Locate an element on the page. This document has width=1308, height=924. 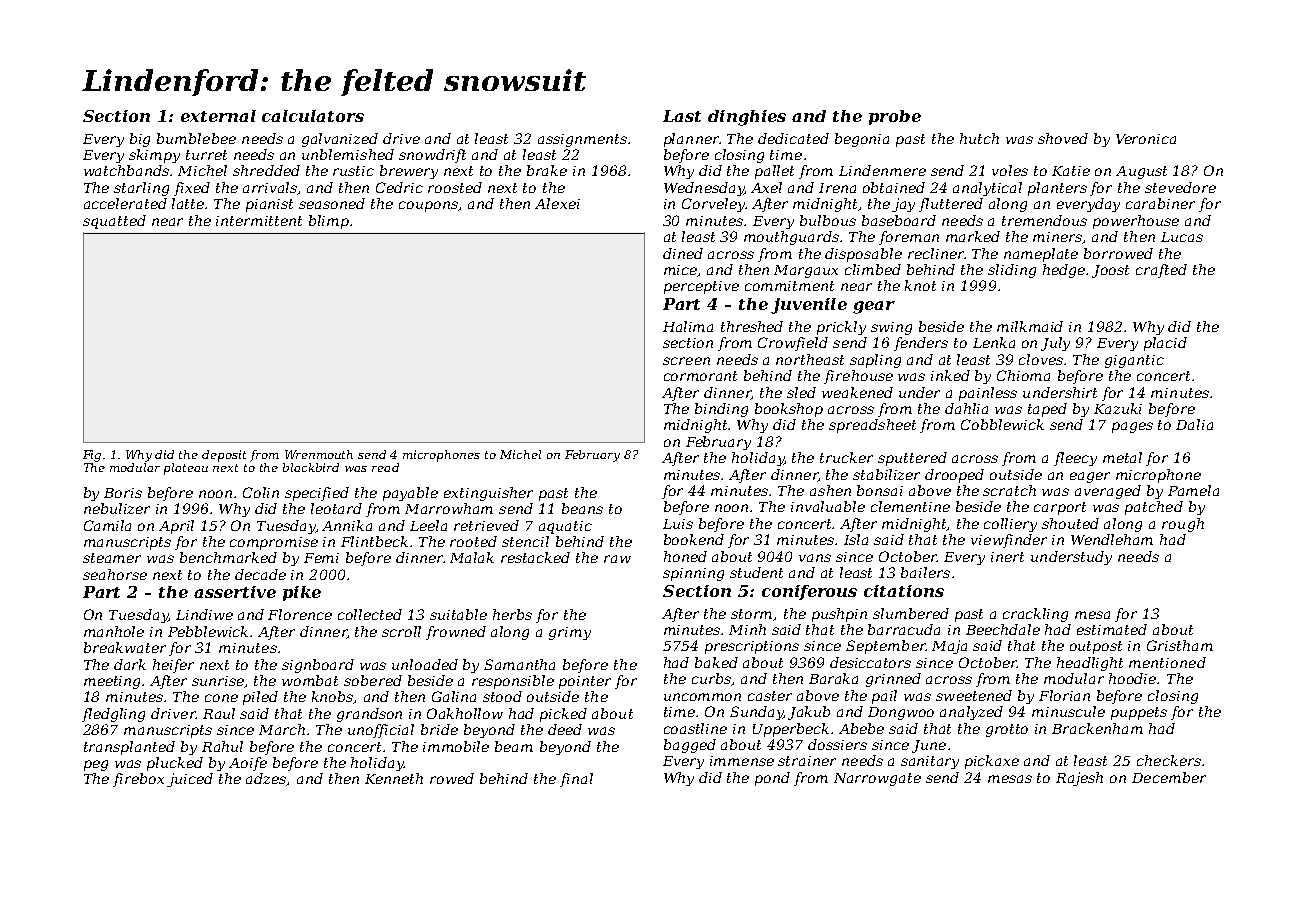
juvenile is located at coordinates (809, 306).
